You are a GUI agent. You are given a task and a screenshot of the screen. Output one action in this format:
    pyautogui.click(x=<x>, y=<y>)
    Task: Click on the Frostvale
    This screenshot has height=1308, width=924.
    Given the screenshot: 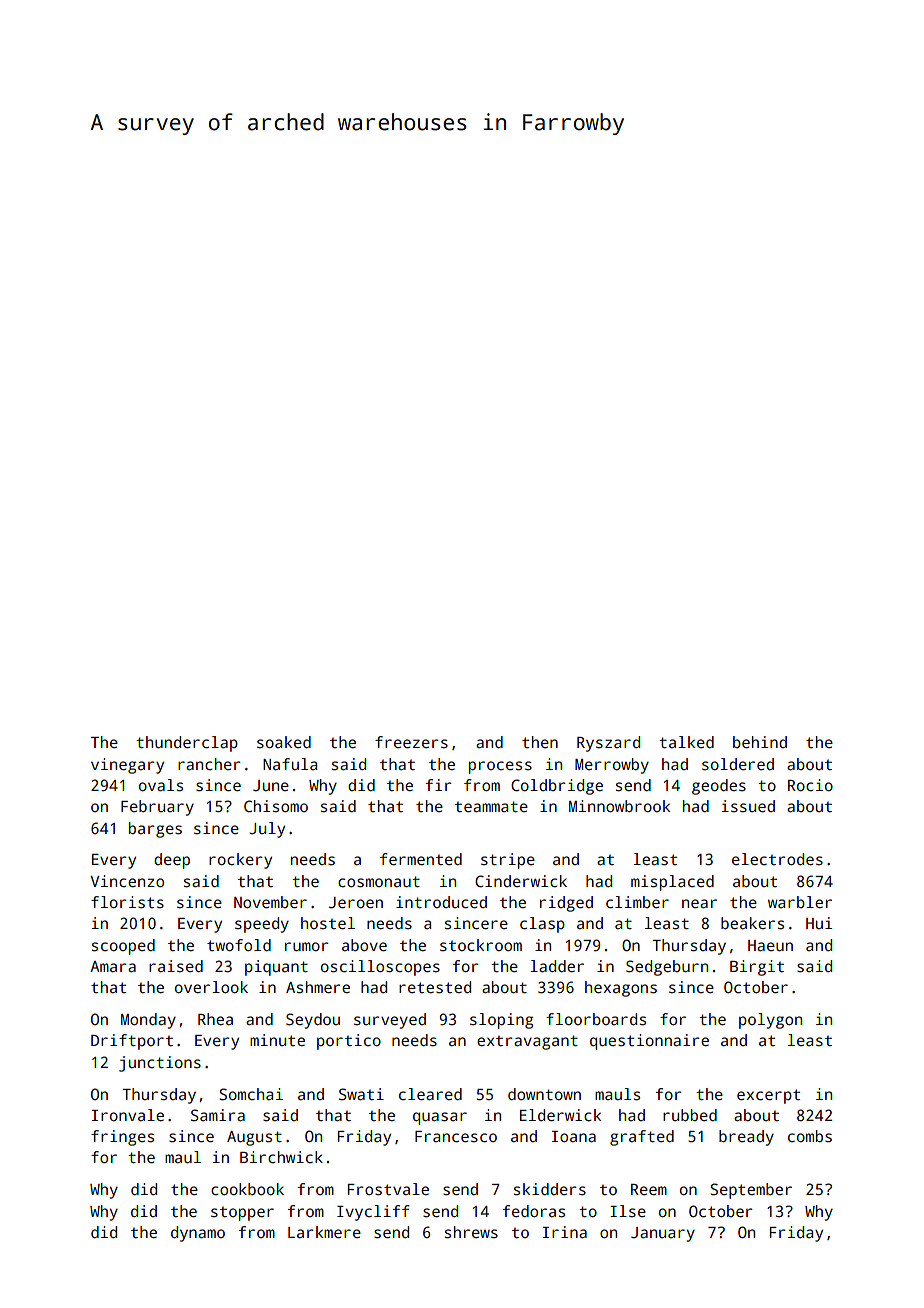 What is the action you would take?
    pyautogui.click(x=388, y=1189)
